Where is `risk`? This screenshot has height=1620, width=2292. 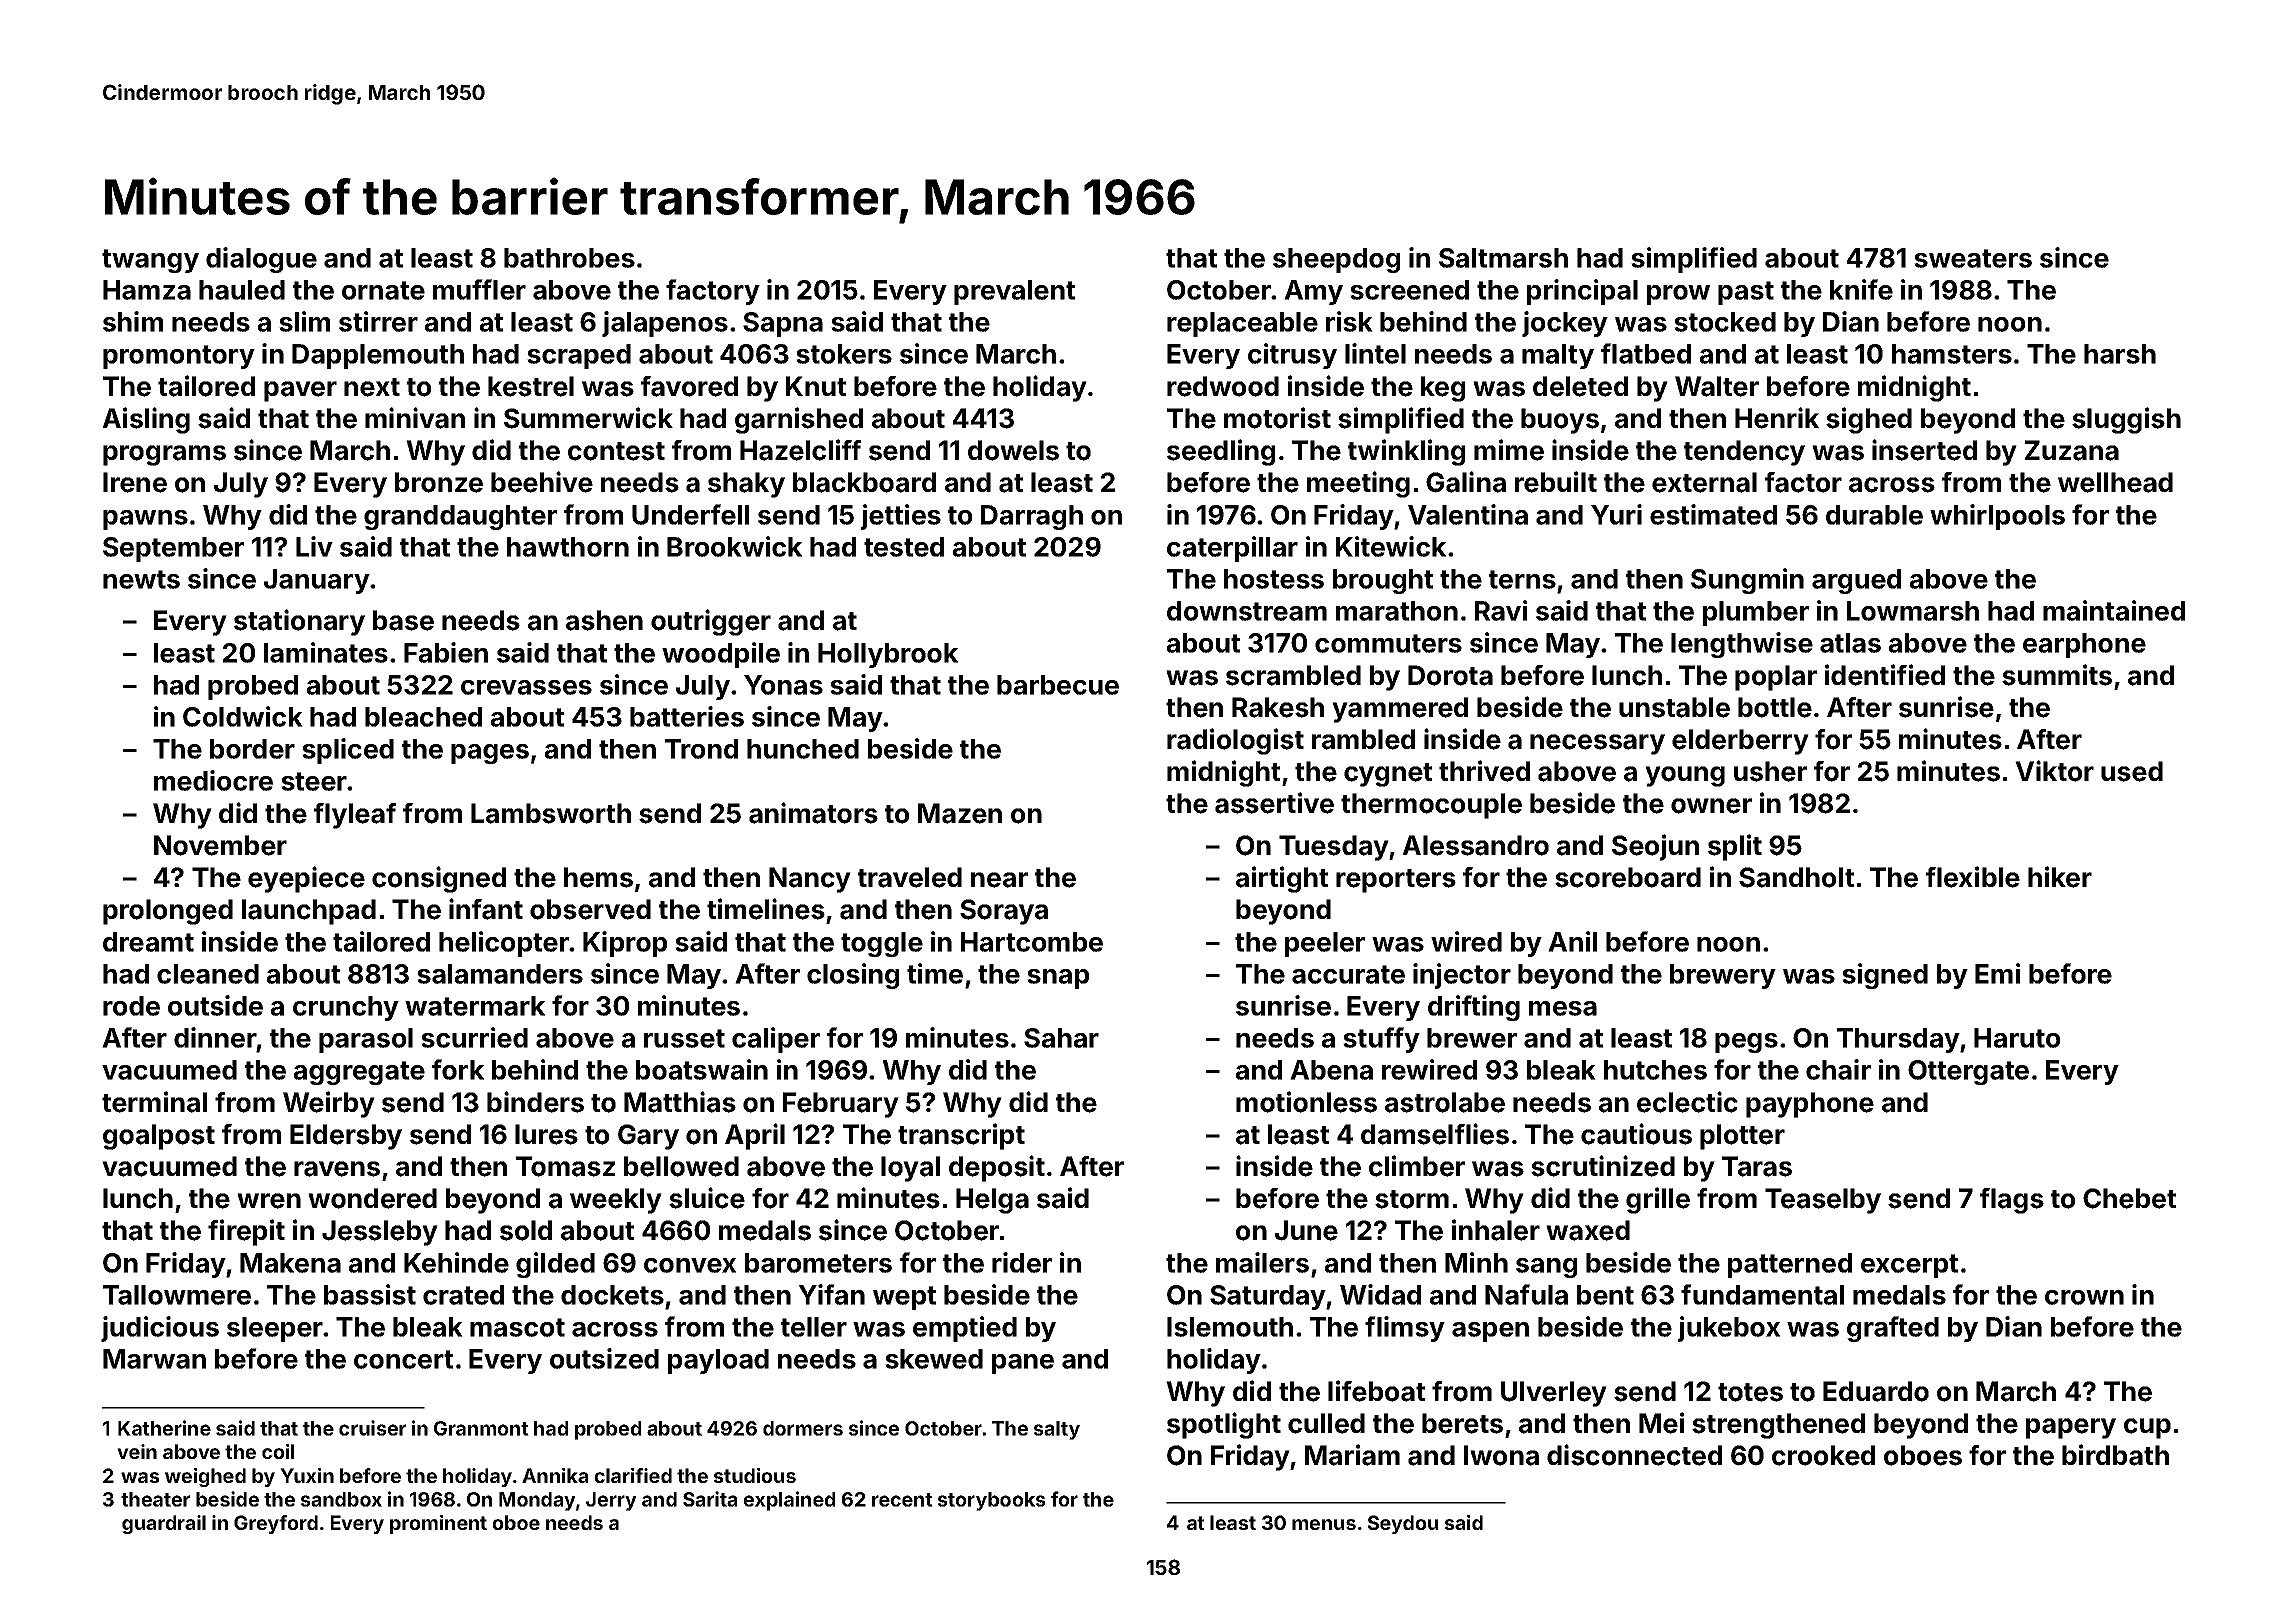 risk is located at coordinates (1349, 321).
